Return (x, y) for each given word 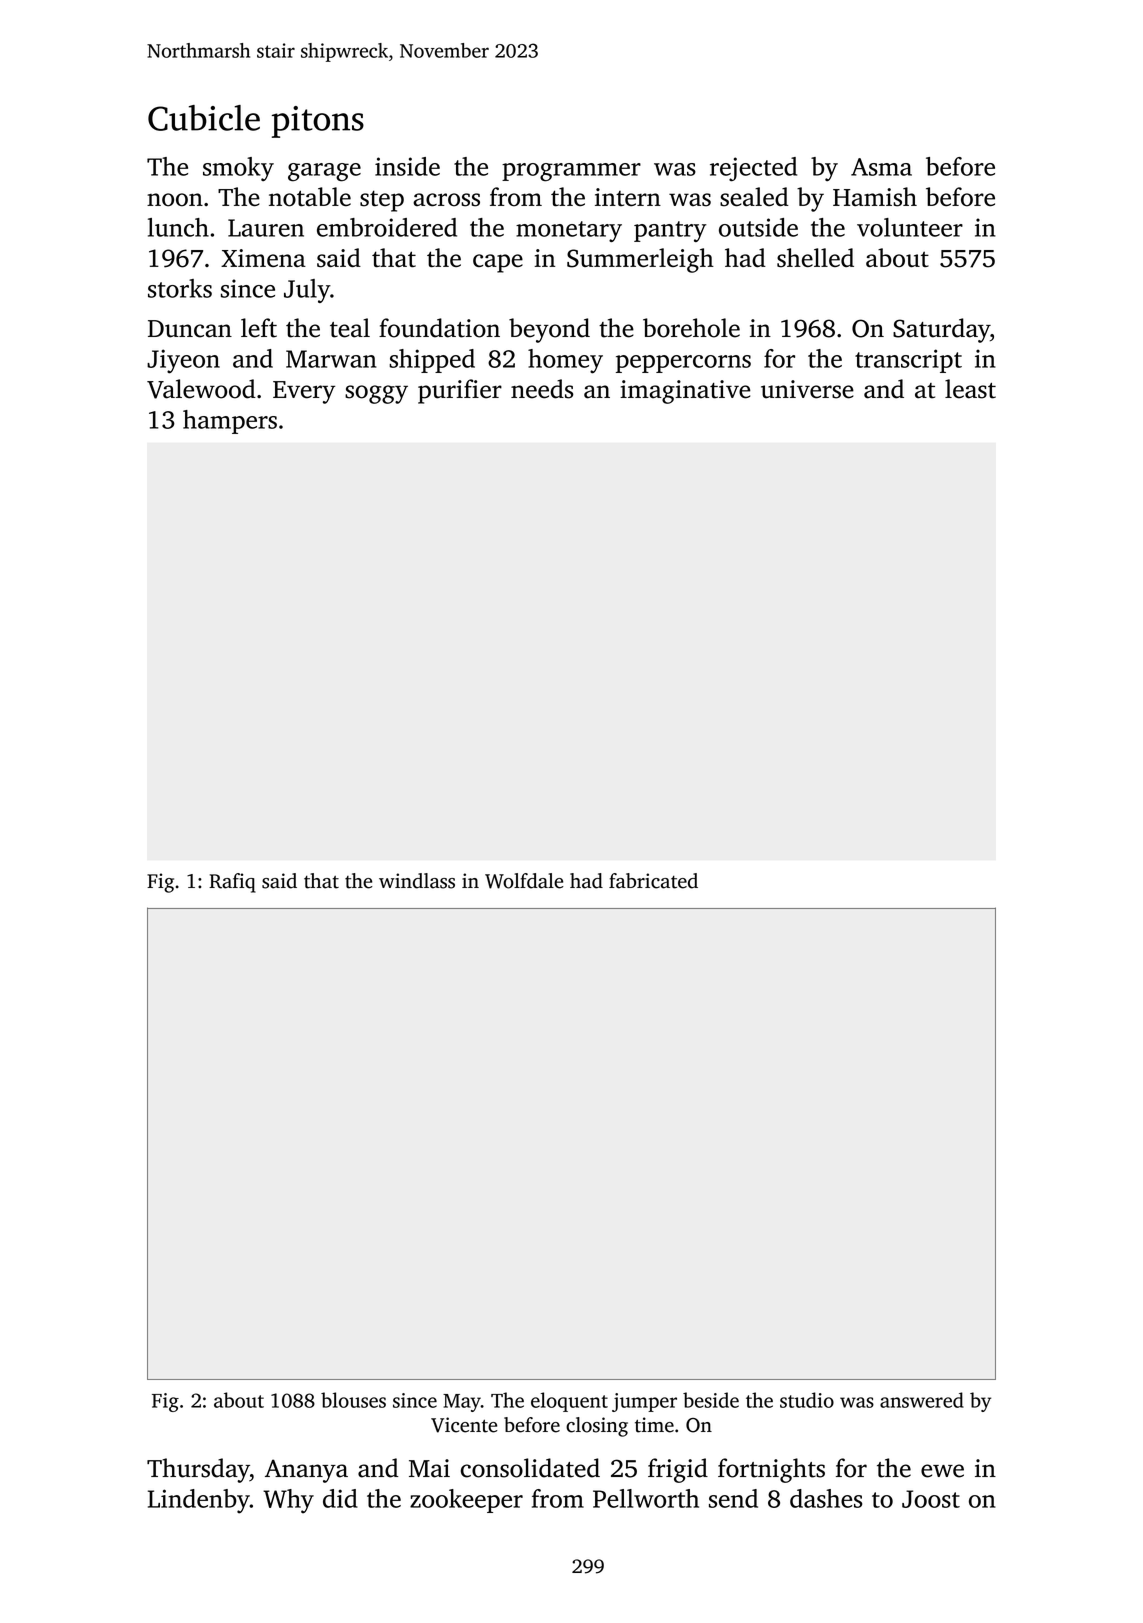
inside (407, 166)
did (340, 1498)
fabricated (653, 881)
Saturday (941, 330)
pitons (318, 122)
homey (565, 361)
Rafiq (232, 883)
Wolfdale (524, 881)
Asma (881, 167)
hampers (230, 422)
